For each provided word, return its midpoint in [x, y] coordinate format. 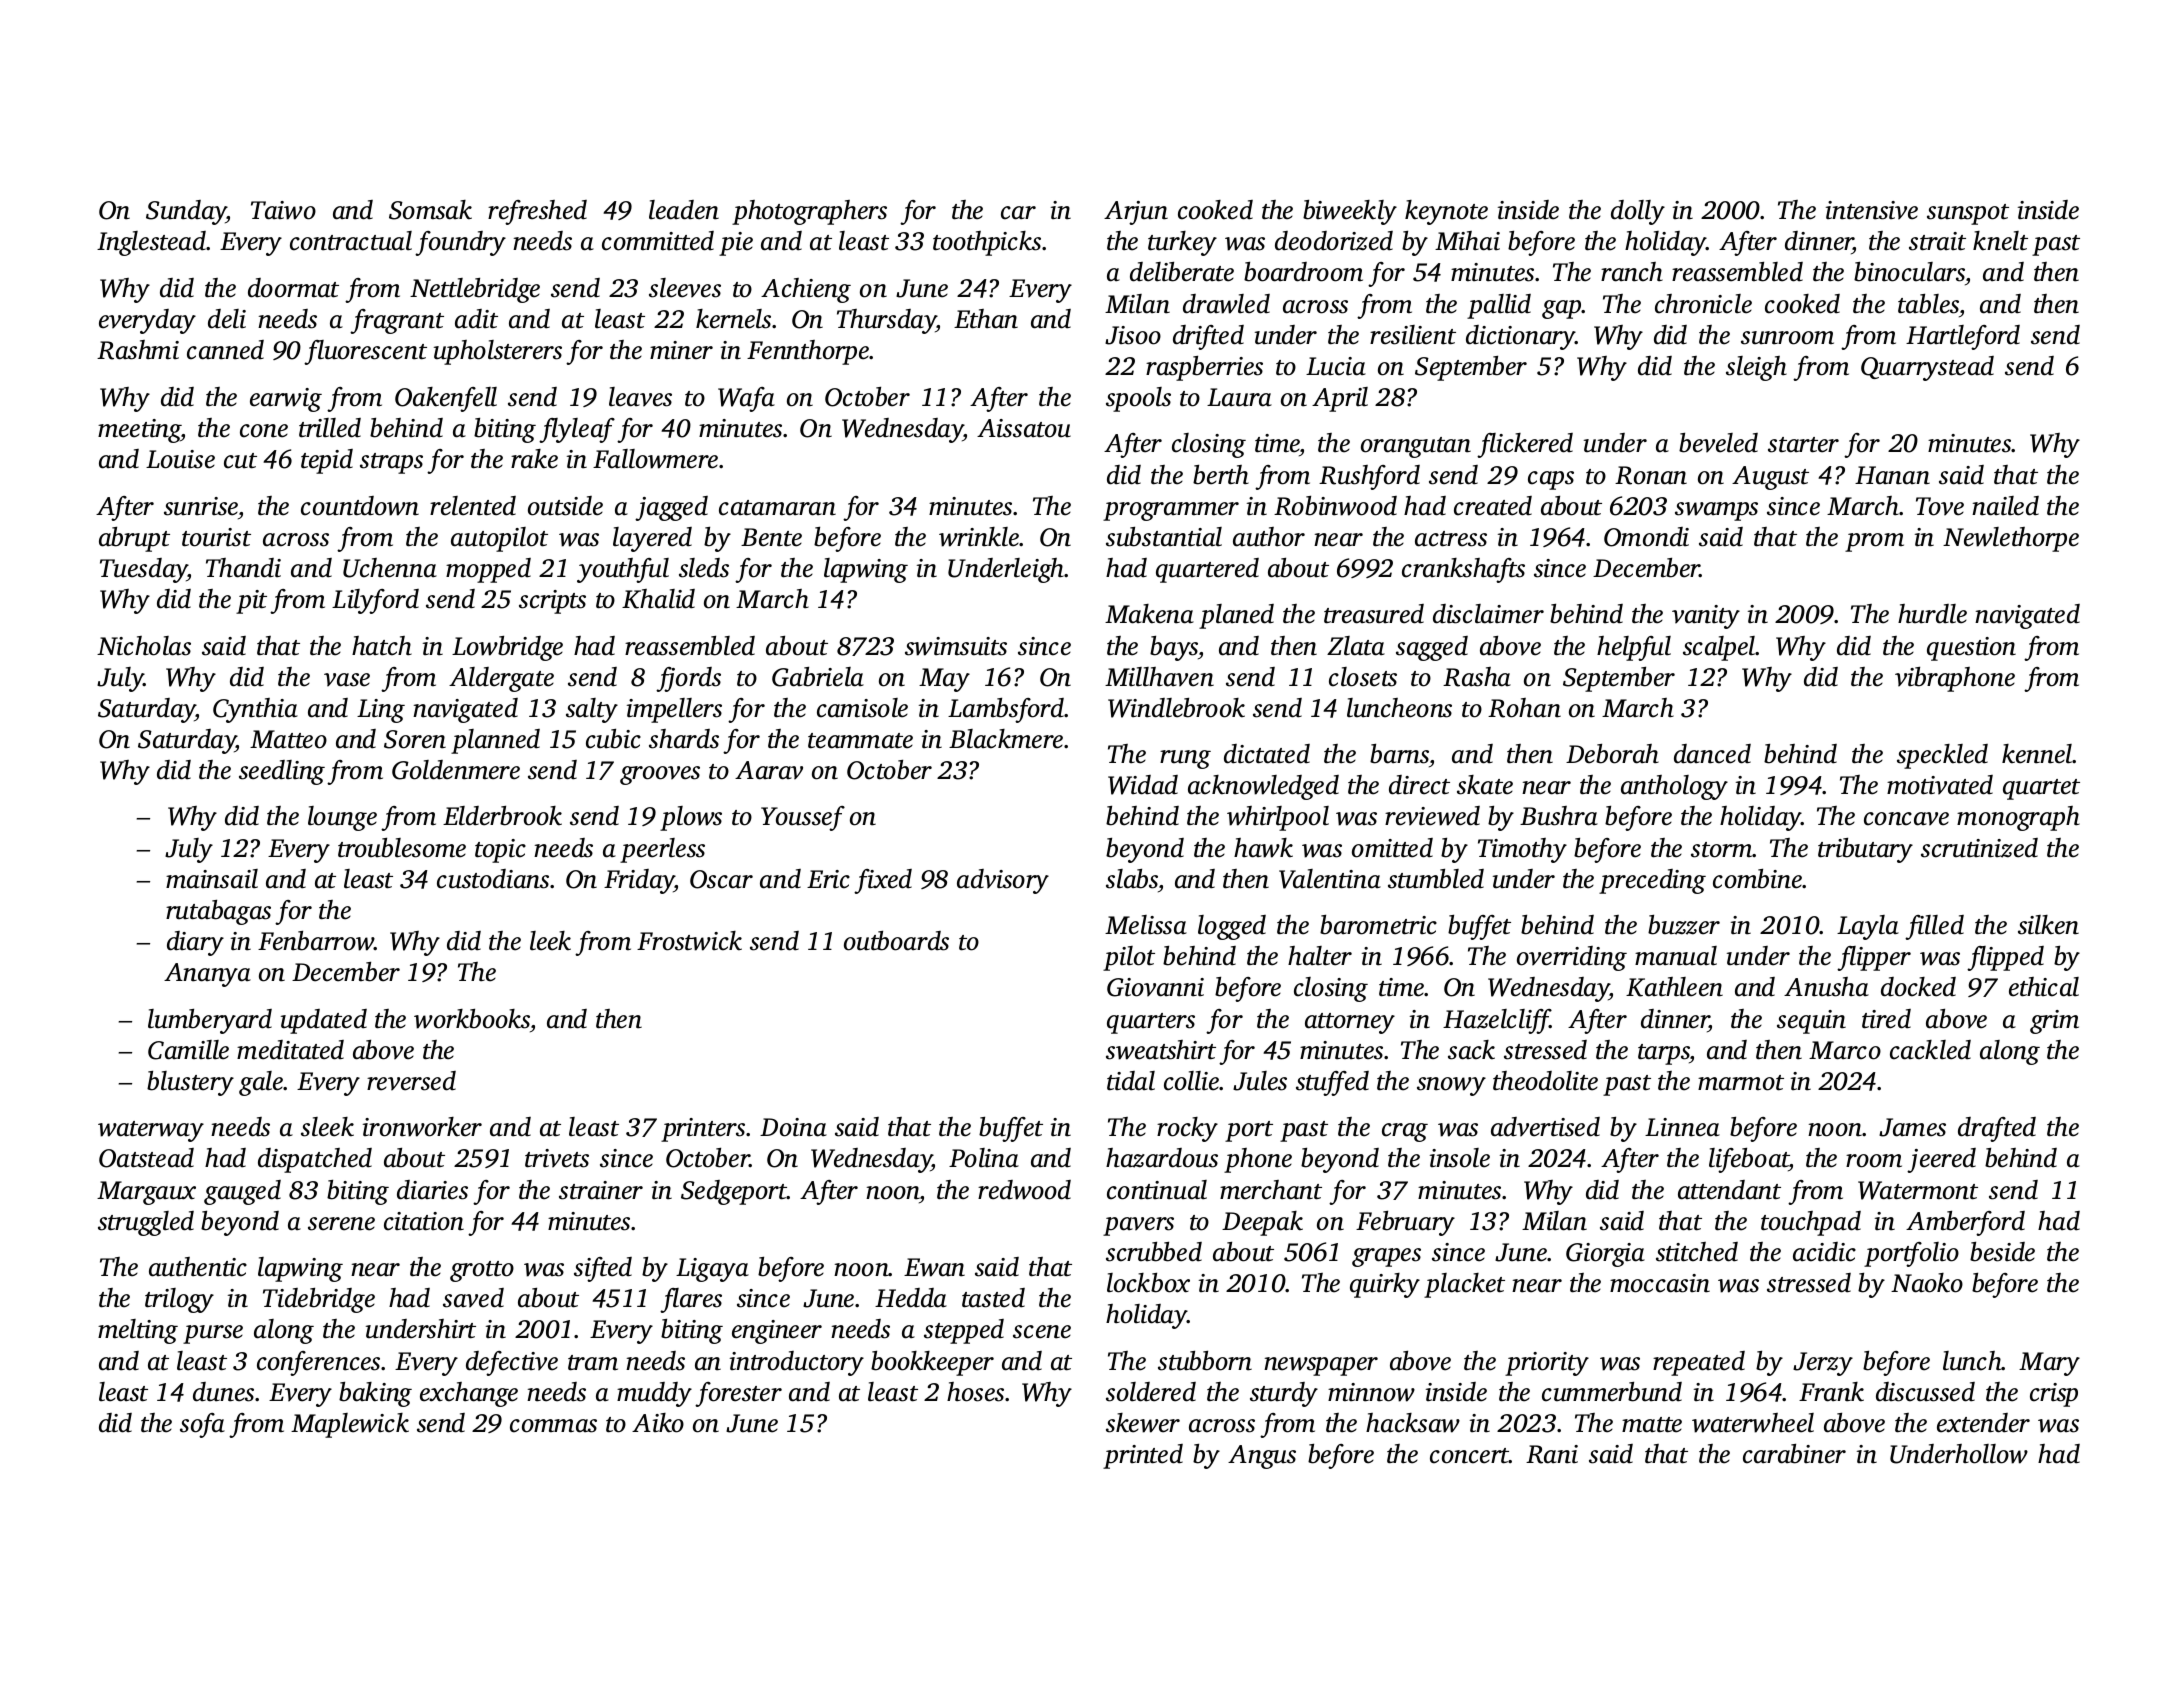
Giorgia [1605, 1255]
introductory [797, 1363]
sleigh [1756, 368]
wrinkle [979, 537]
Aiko [658, 1423]
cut [240, 461]
